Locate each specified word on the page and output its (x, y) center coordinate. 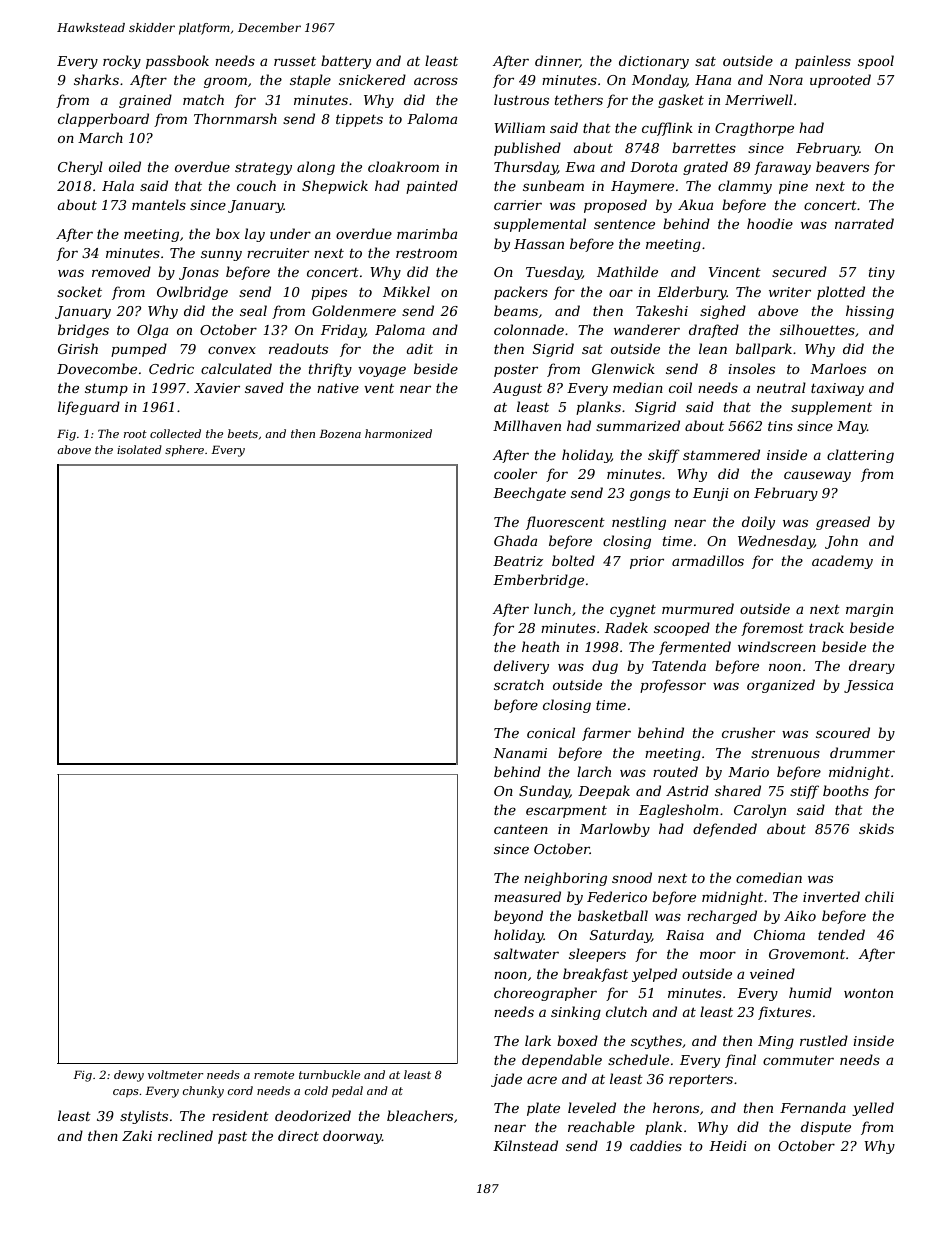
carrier (518, 205)
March (100, 137)
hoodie (770, 223)
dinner (557, 61)
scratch (519, 684)
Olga (152, 331)
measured (527, 896)
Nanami (520, 753)
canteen (521, 829)
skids (876, 828)
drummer (862, 752)
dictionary (654, 62)
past (232, 1138)
